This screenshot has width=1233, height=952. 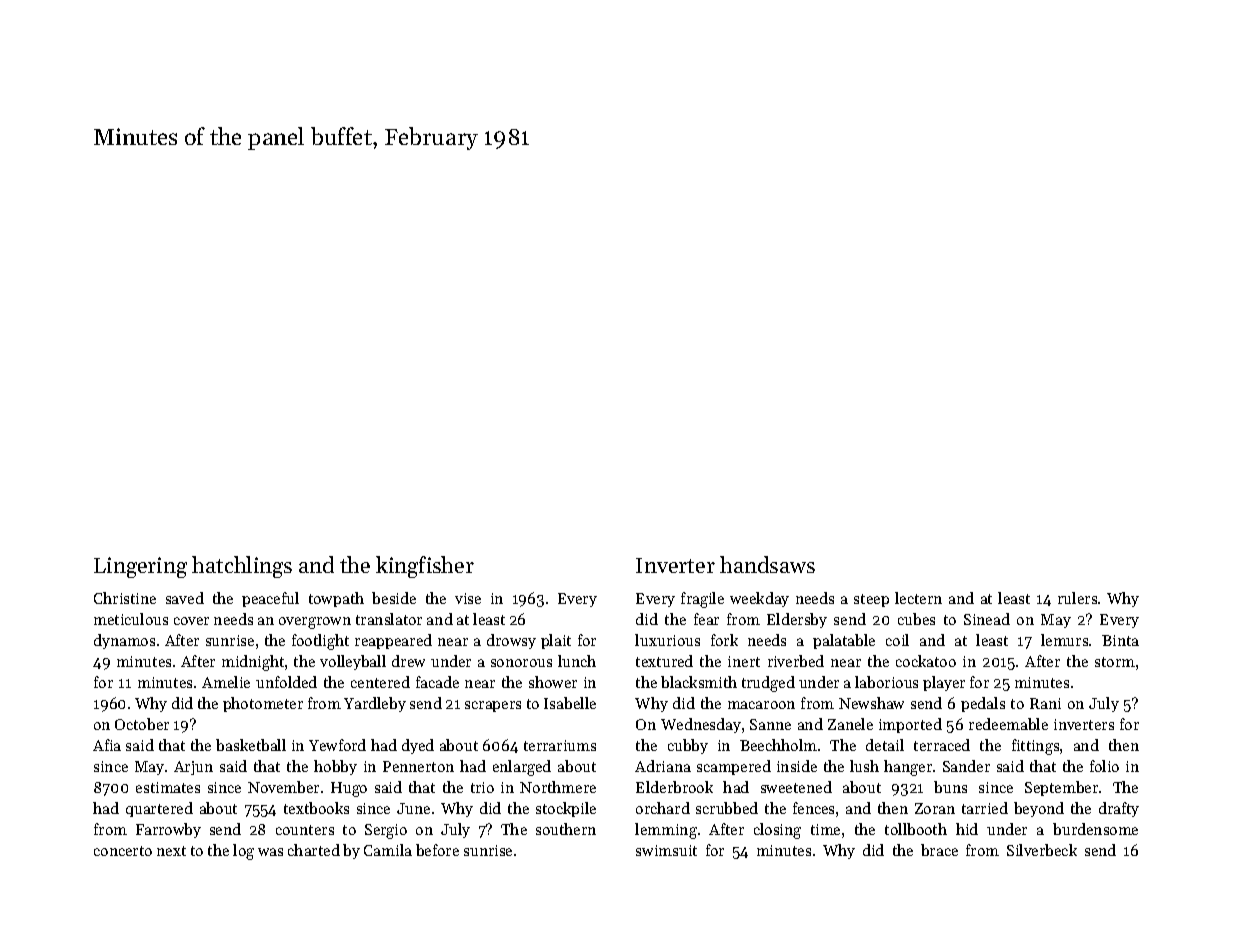 I want to click on Sinead, so click(x=987, y=619).
